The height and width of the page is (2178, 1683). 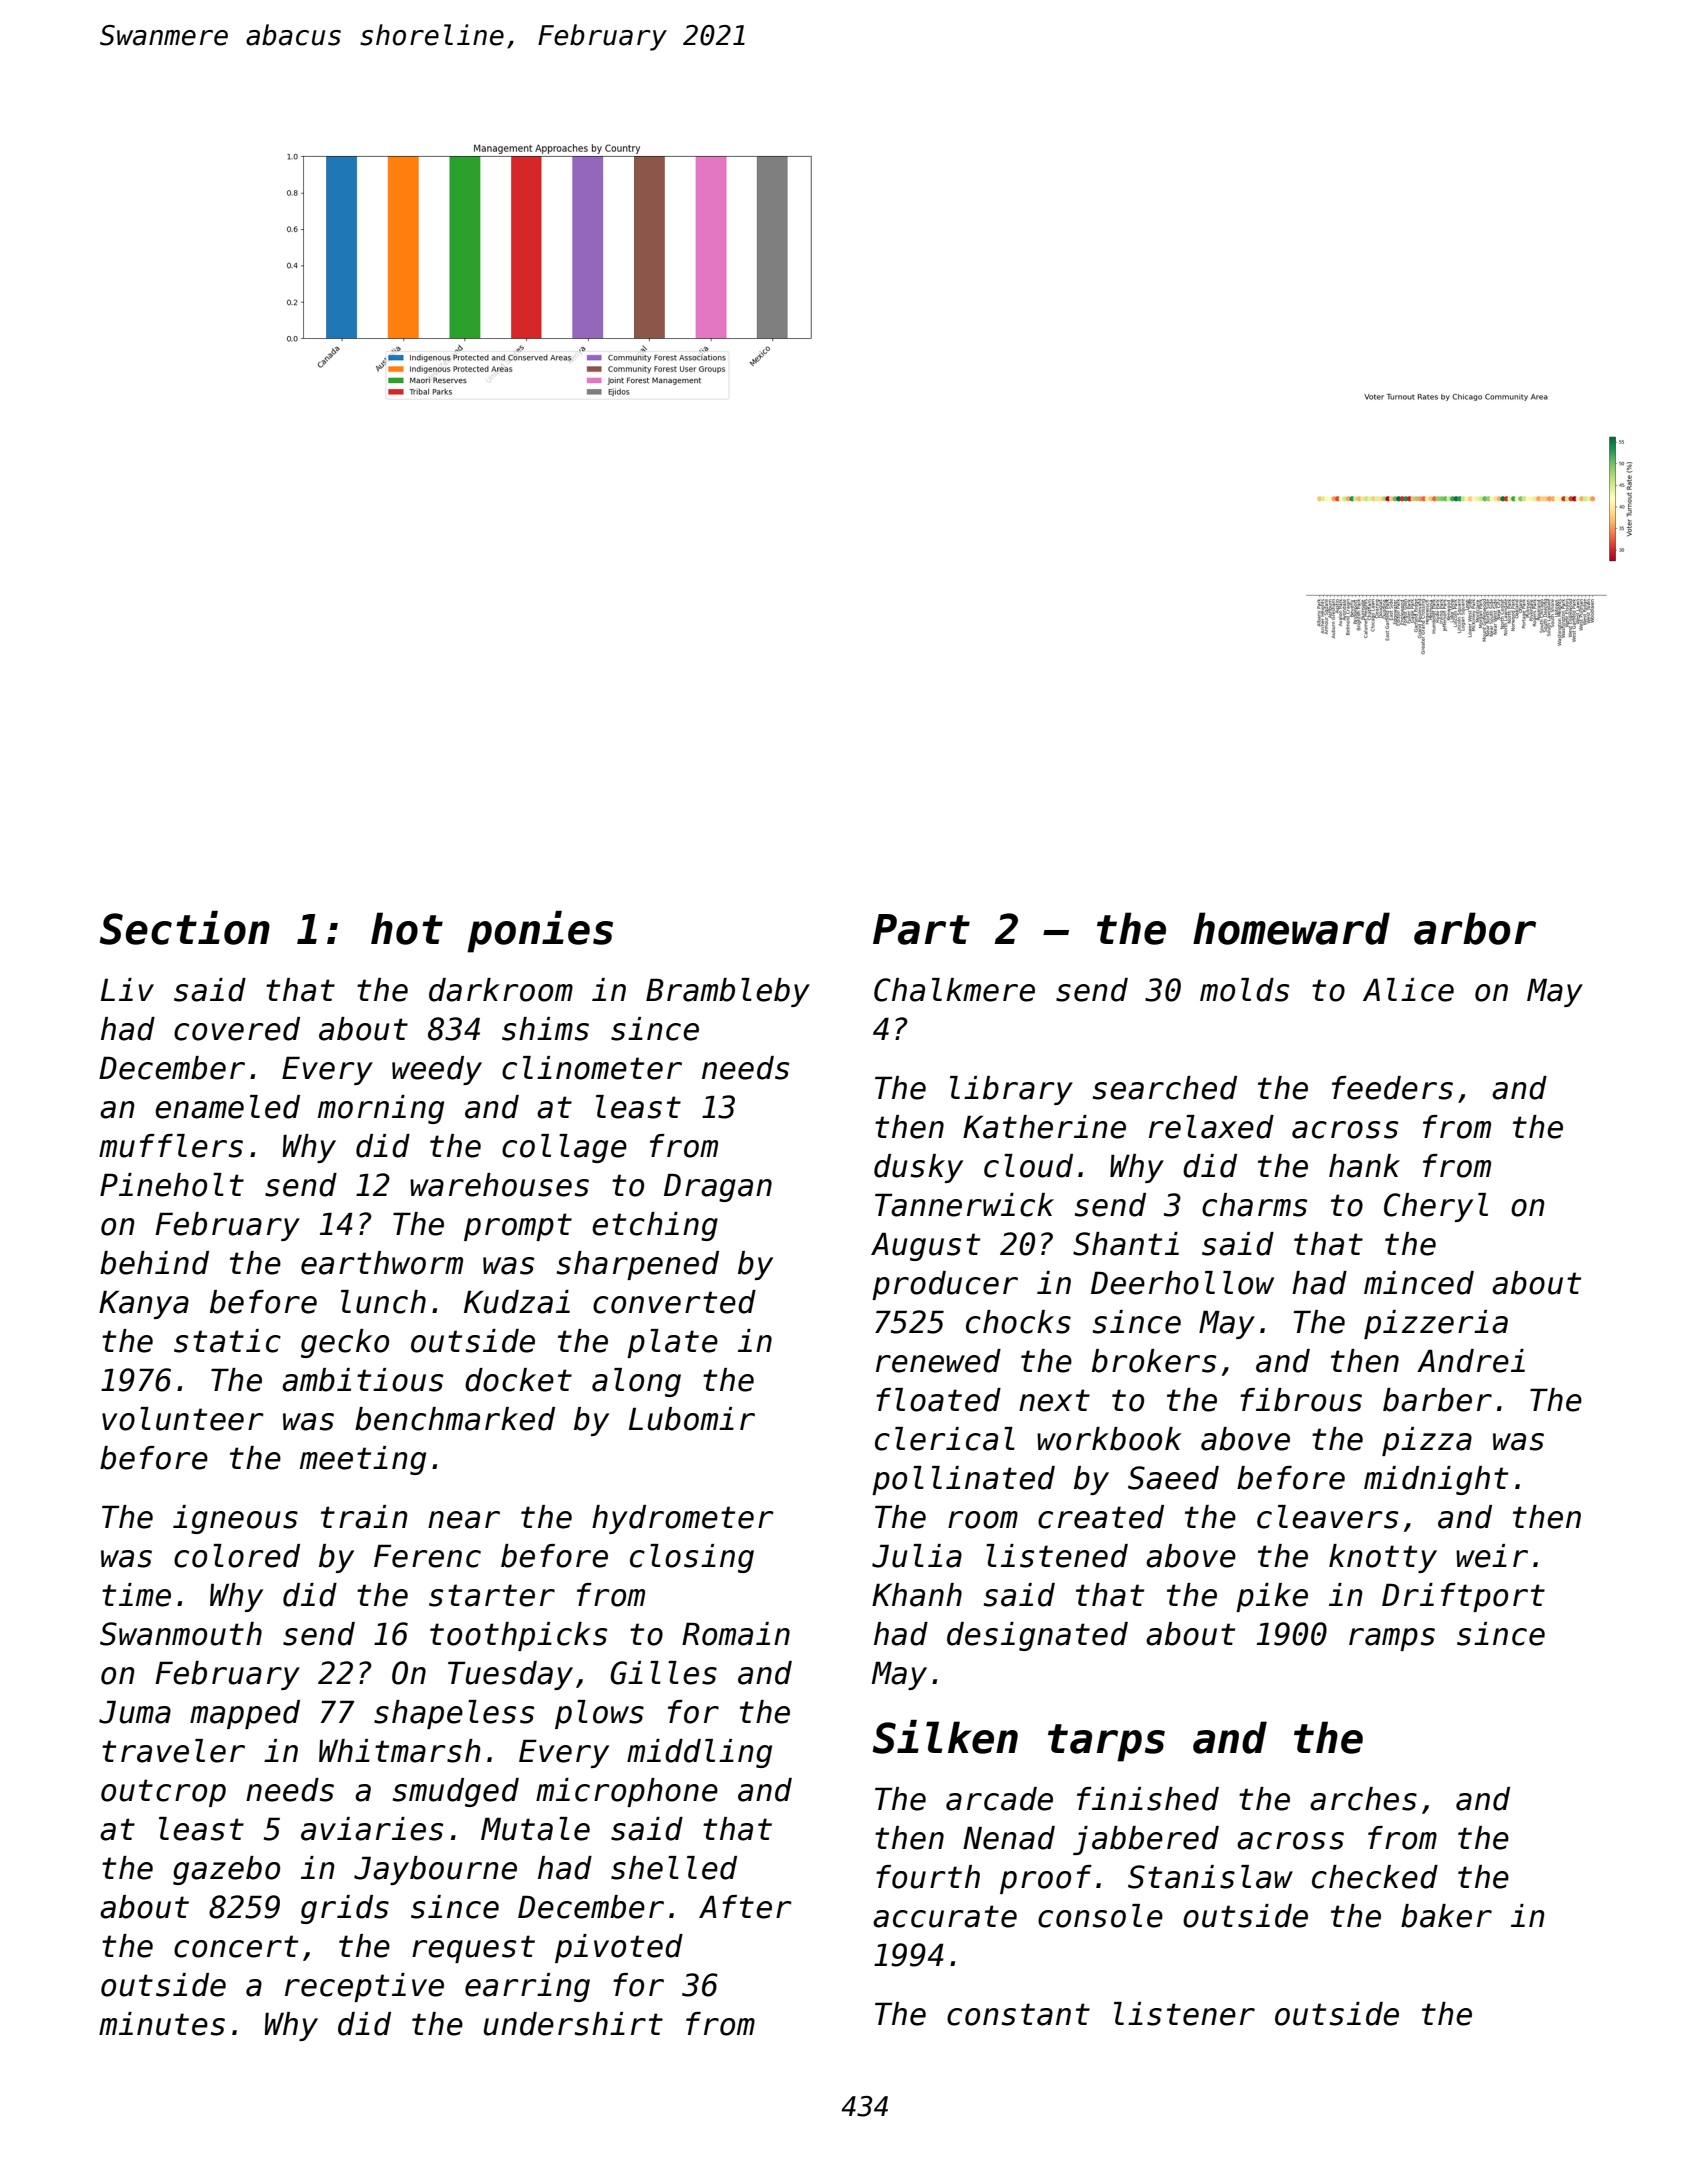 I want to click on checked, so click(x=1375, y=1877).
